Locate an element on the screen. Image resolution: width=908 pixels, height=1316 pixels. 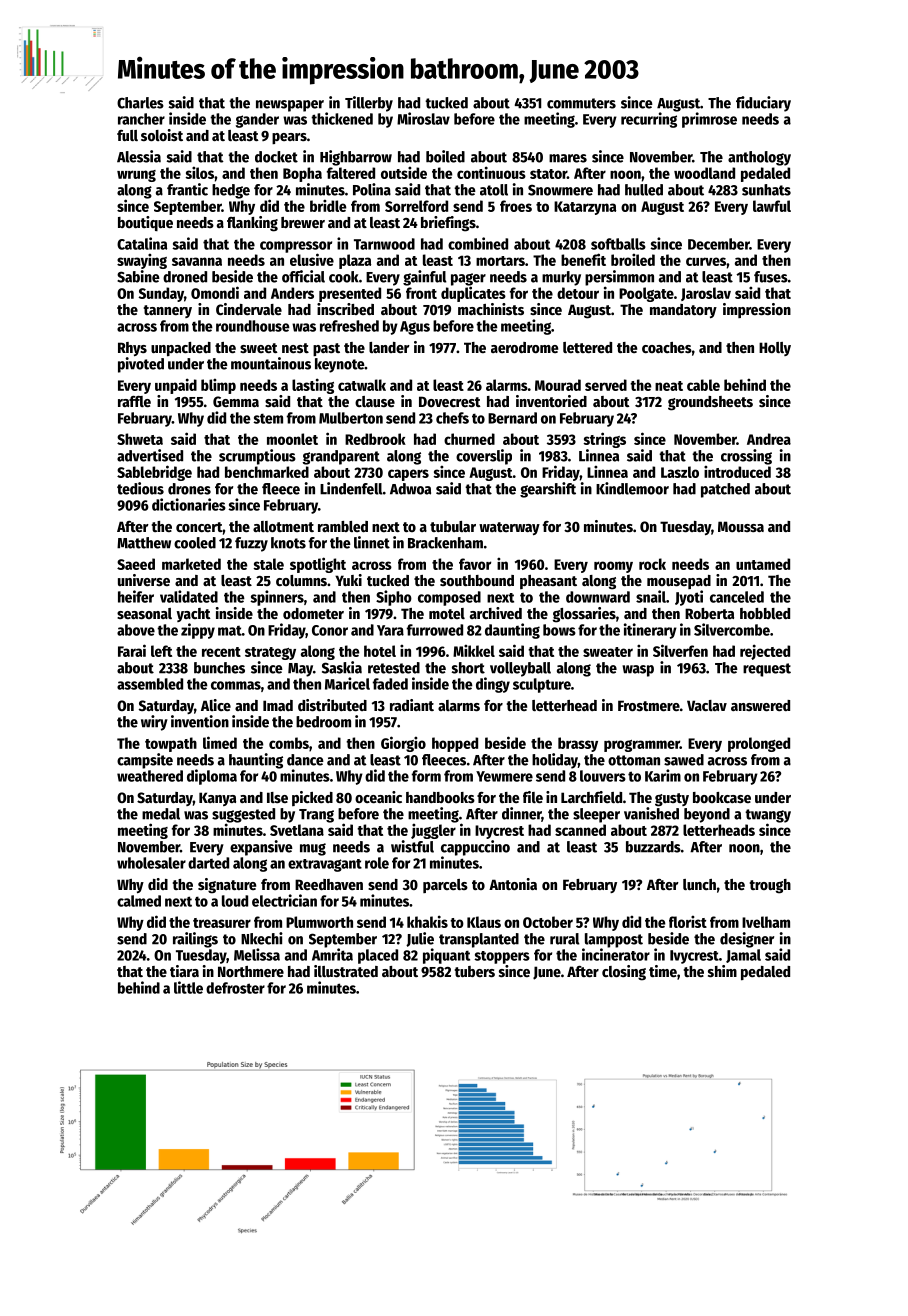
lawful is located at coordinates (772, 206).
